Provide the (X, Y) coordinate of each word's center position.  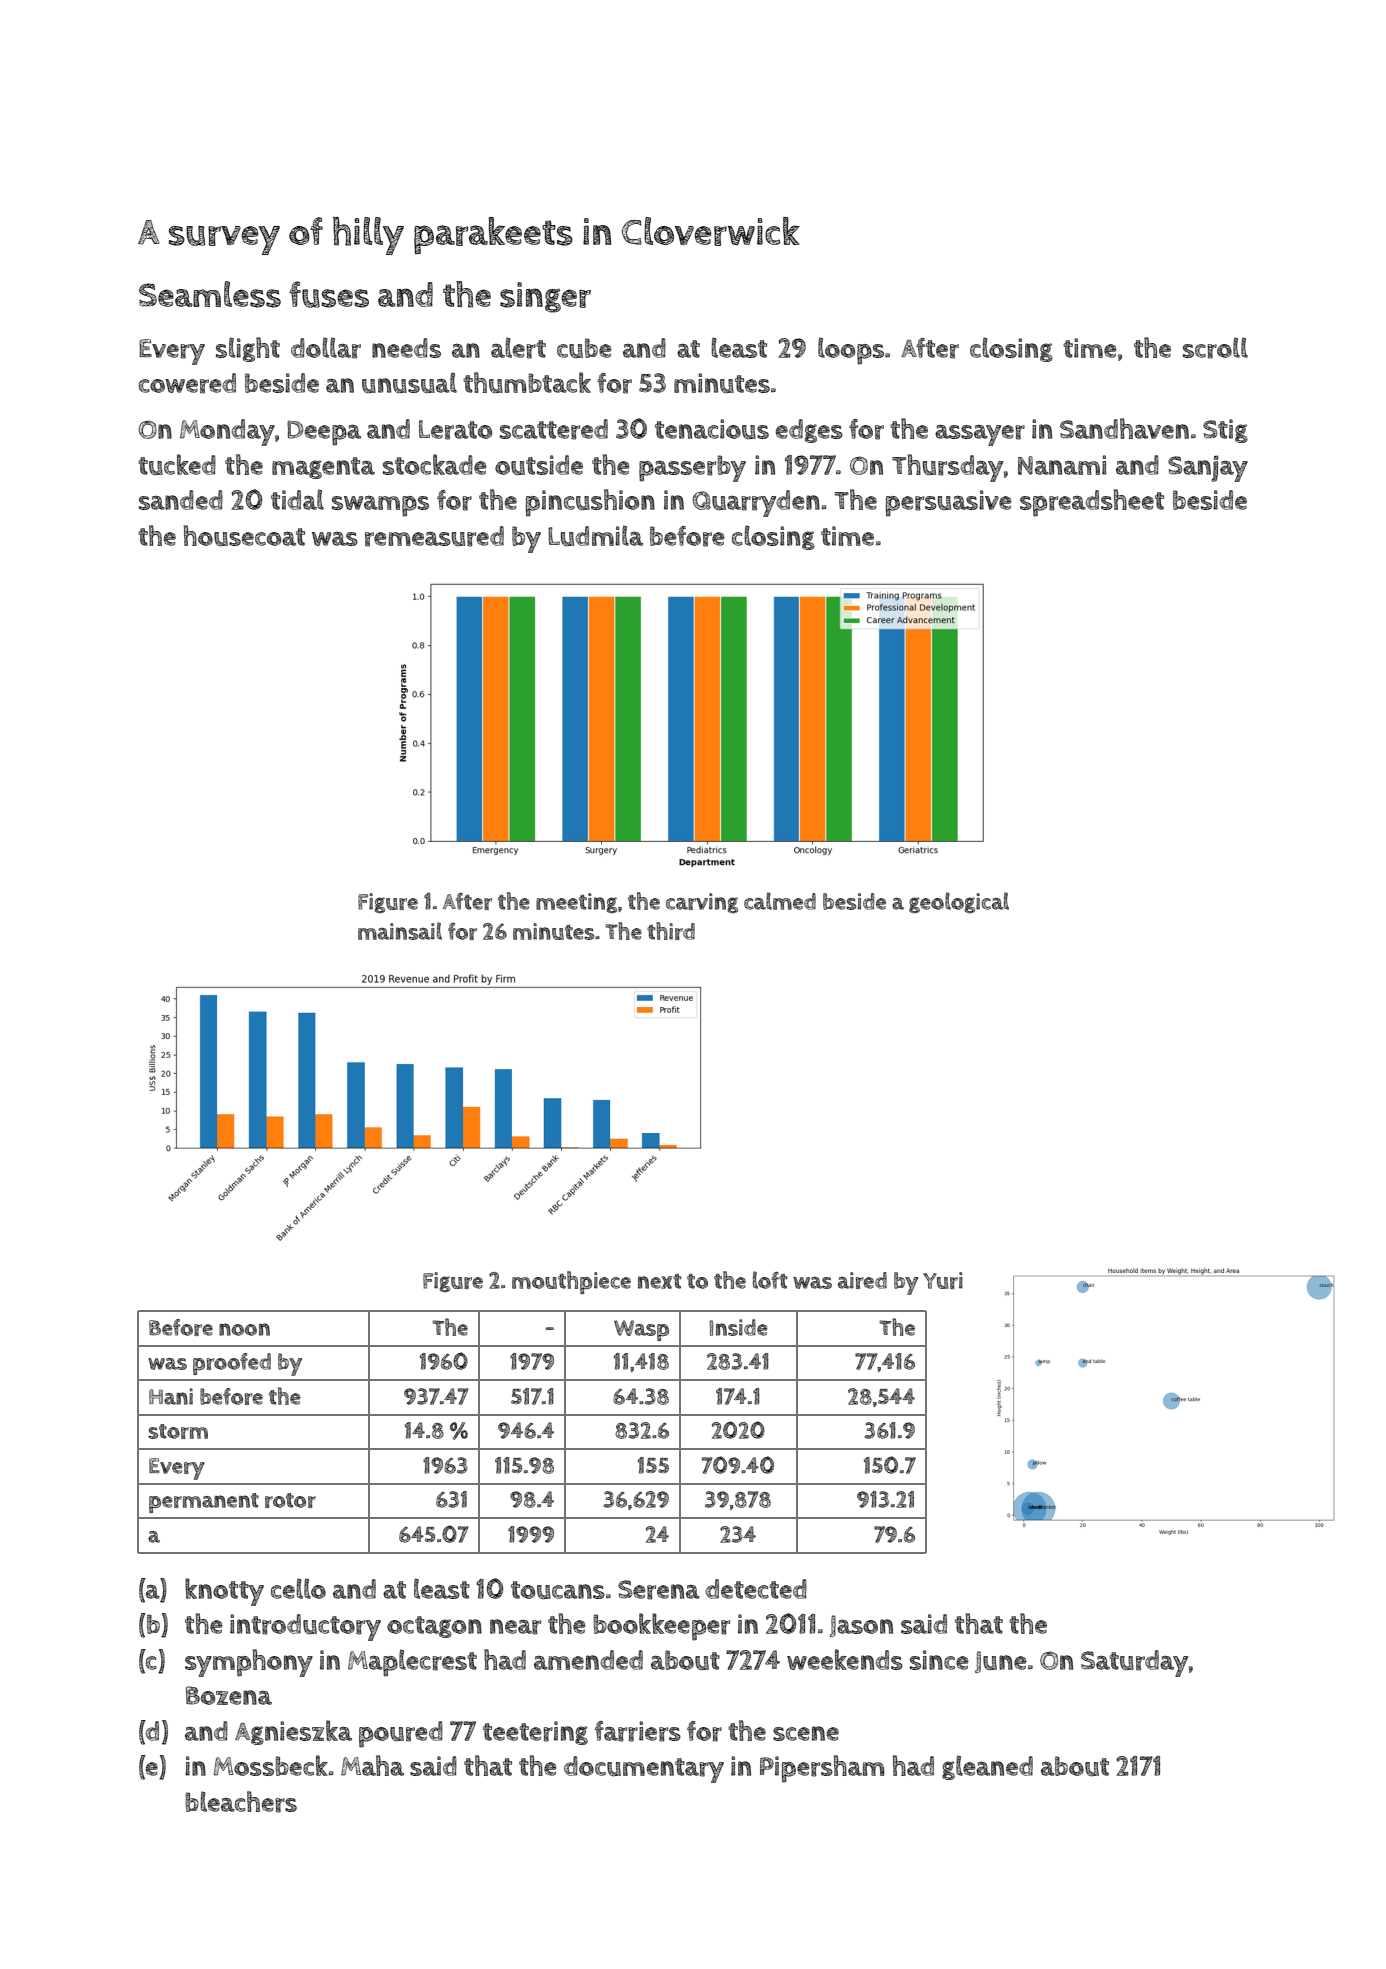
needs (406, 348)
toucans (558, 1590)
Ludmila (595, 536)
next (660, 1281)
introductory (305, 1627)
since (939, 1660)
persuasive (948, 503)
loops (851, 351)
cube (584, 348)
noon (244, 1329)
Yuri (943, 1280)
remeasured (434, 536)
